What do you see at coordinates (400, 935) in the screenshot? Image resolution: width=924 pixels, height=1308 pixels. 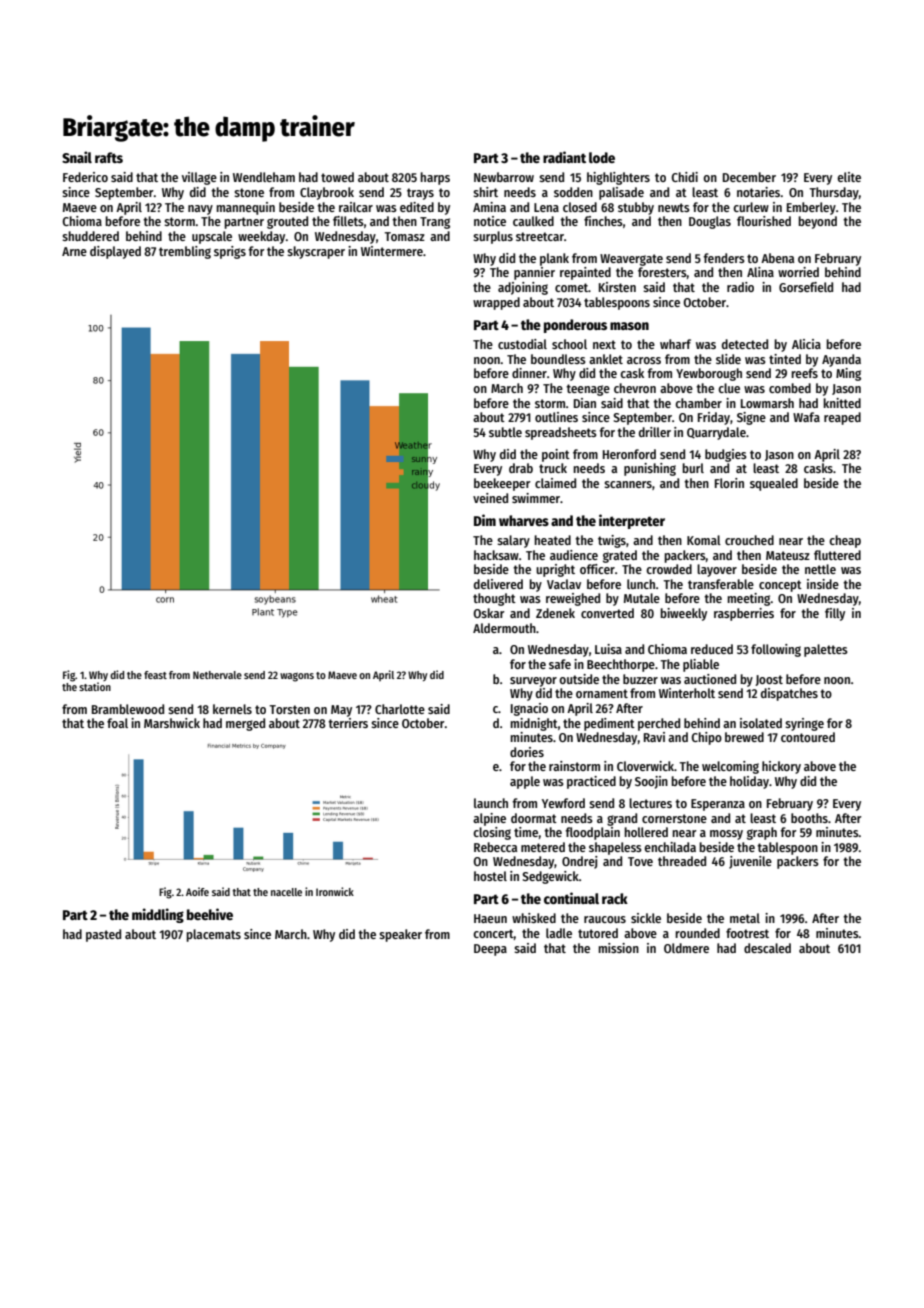 I see `speaker` at bounding box center [400, 935].
